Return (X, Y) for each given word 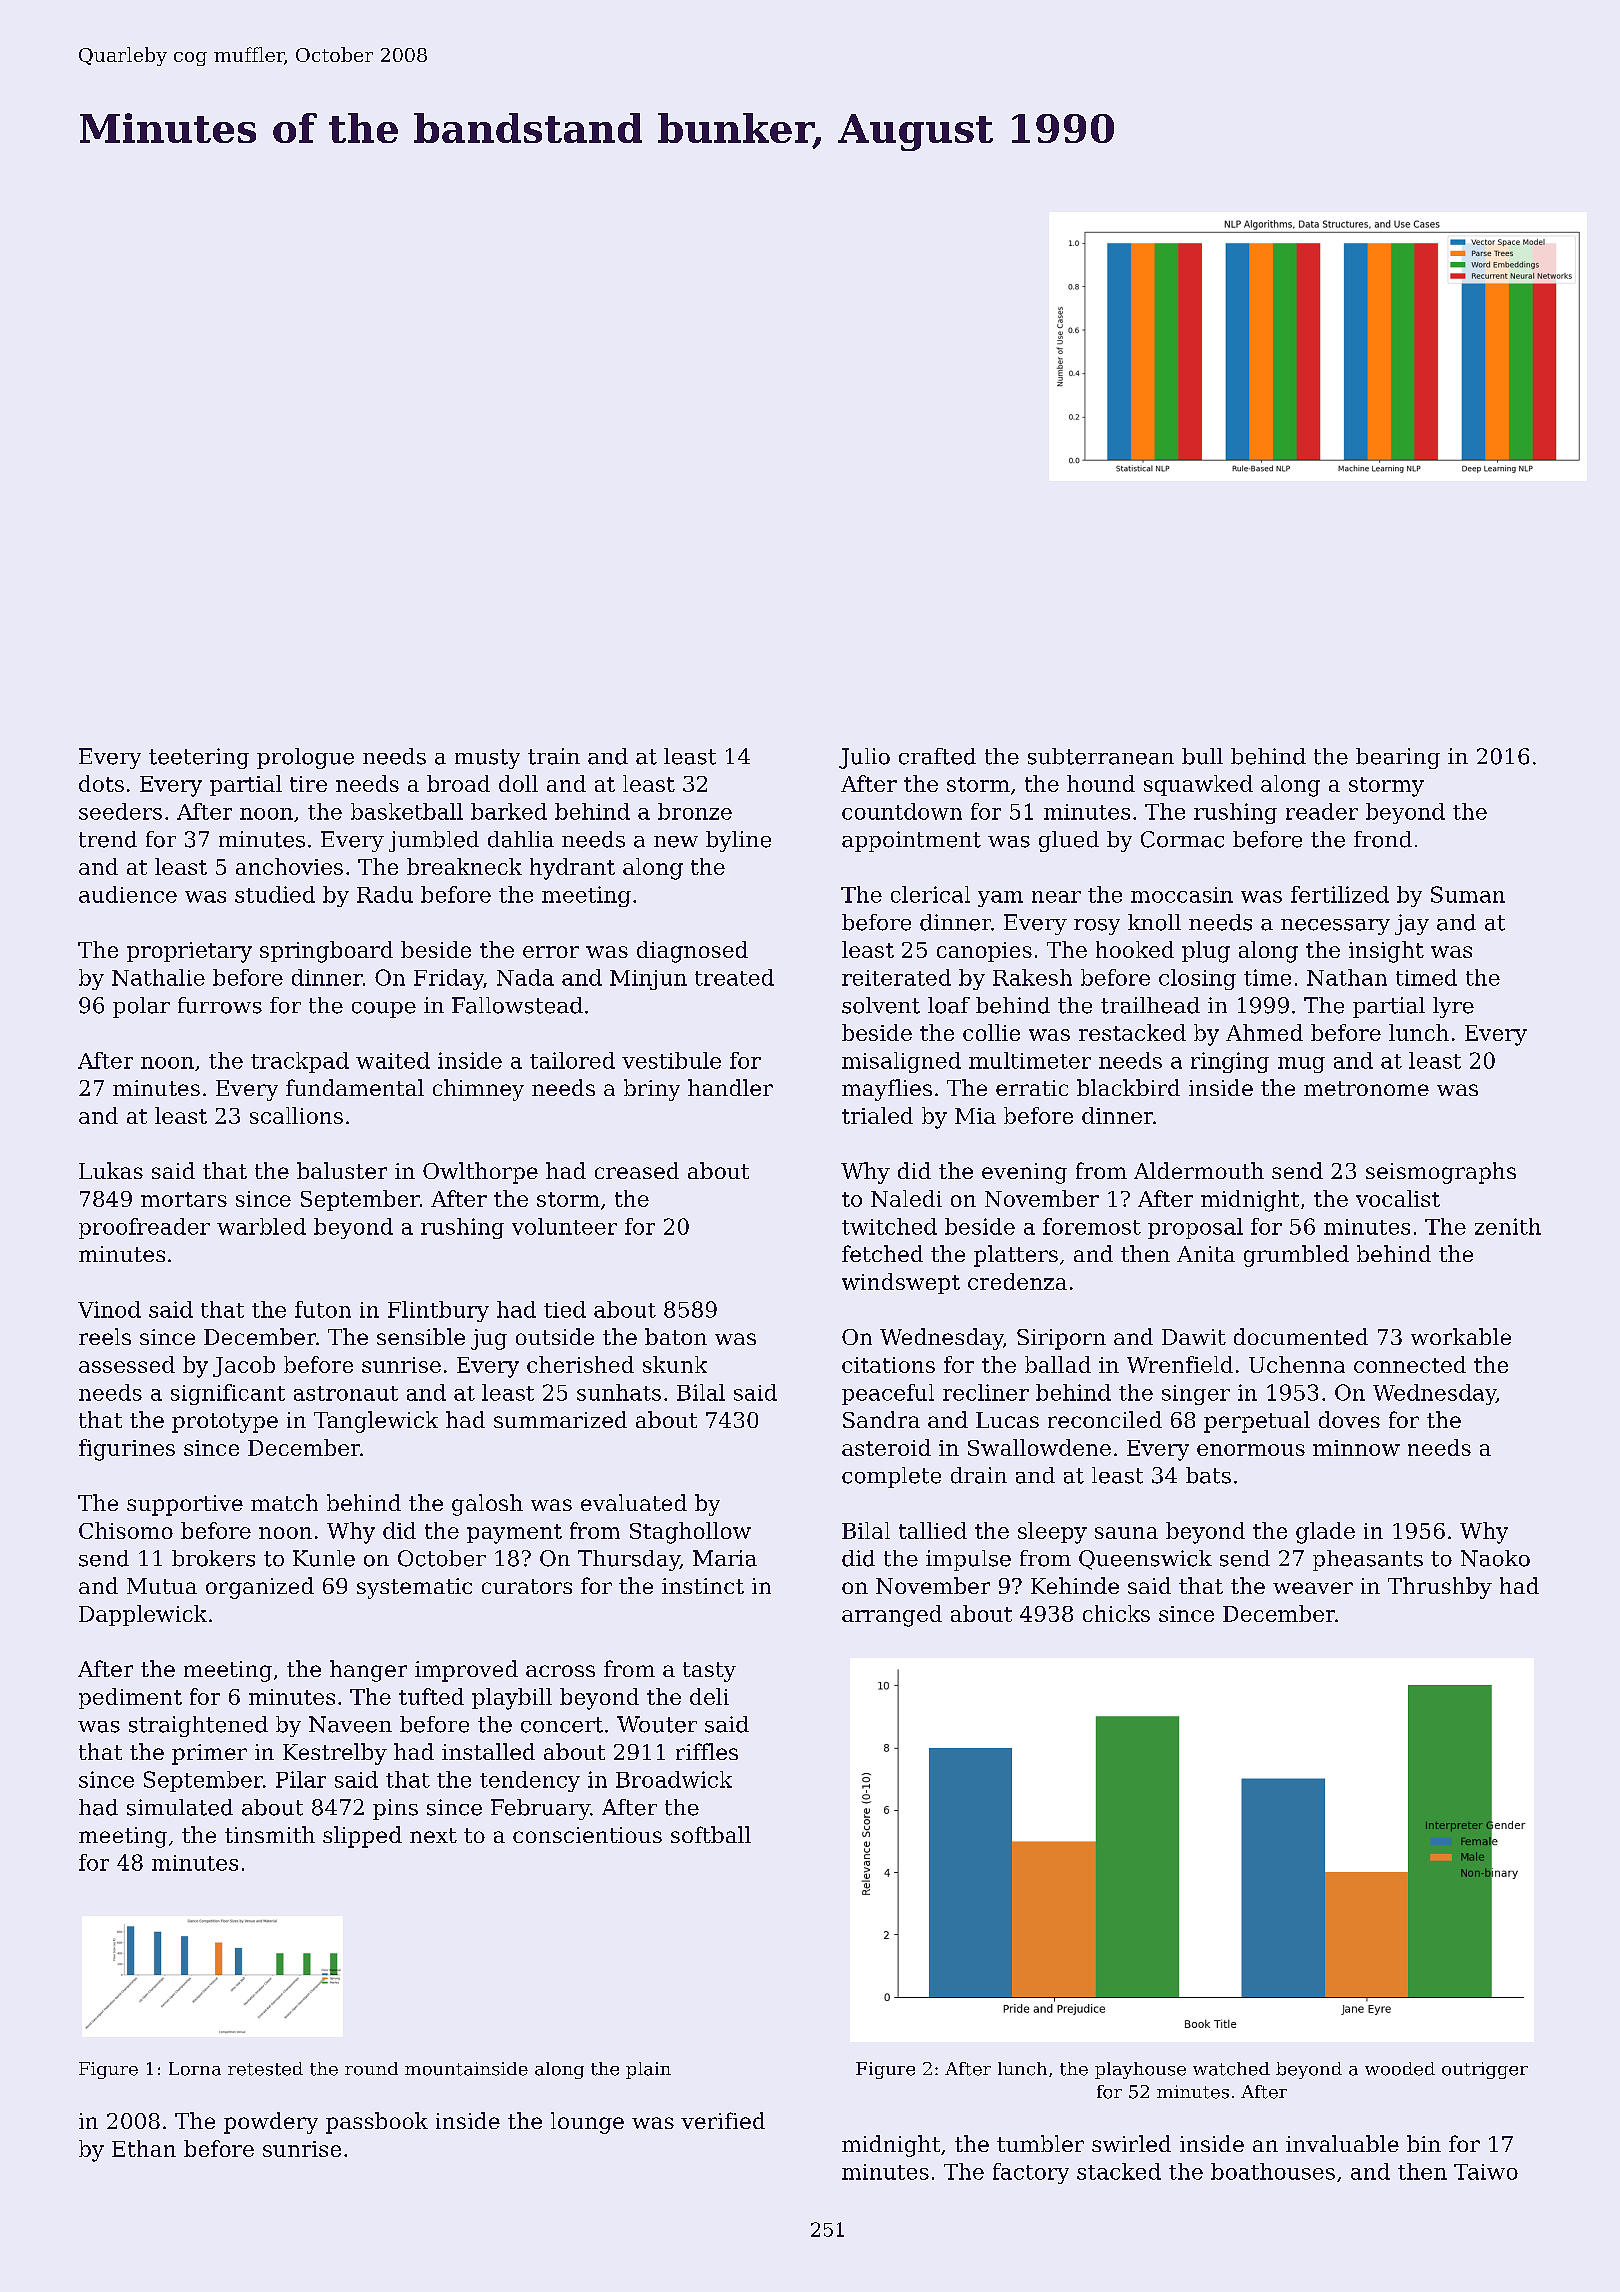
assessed (127, 1364)
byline (738, 841)
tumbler (1040, 2143)
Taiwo (1486, 2172)
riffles (707, 1751)
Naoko (1495, 1558)
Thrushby (1440, 1588)
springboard (326, 952)
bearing (1398, 758)
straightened (198, 1726)
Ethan (144, 2148)
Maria (725, 1558)
